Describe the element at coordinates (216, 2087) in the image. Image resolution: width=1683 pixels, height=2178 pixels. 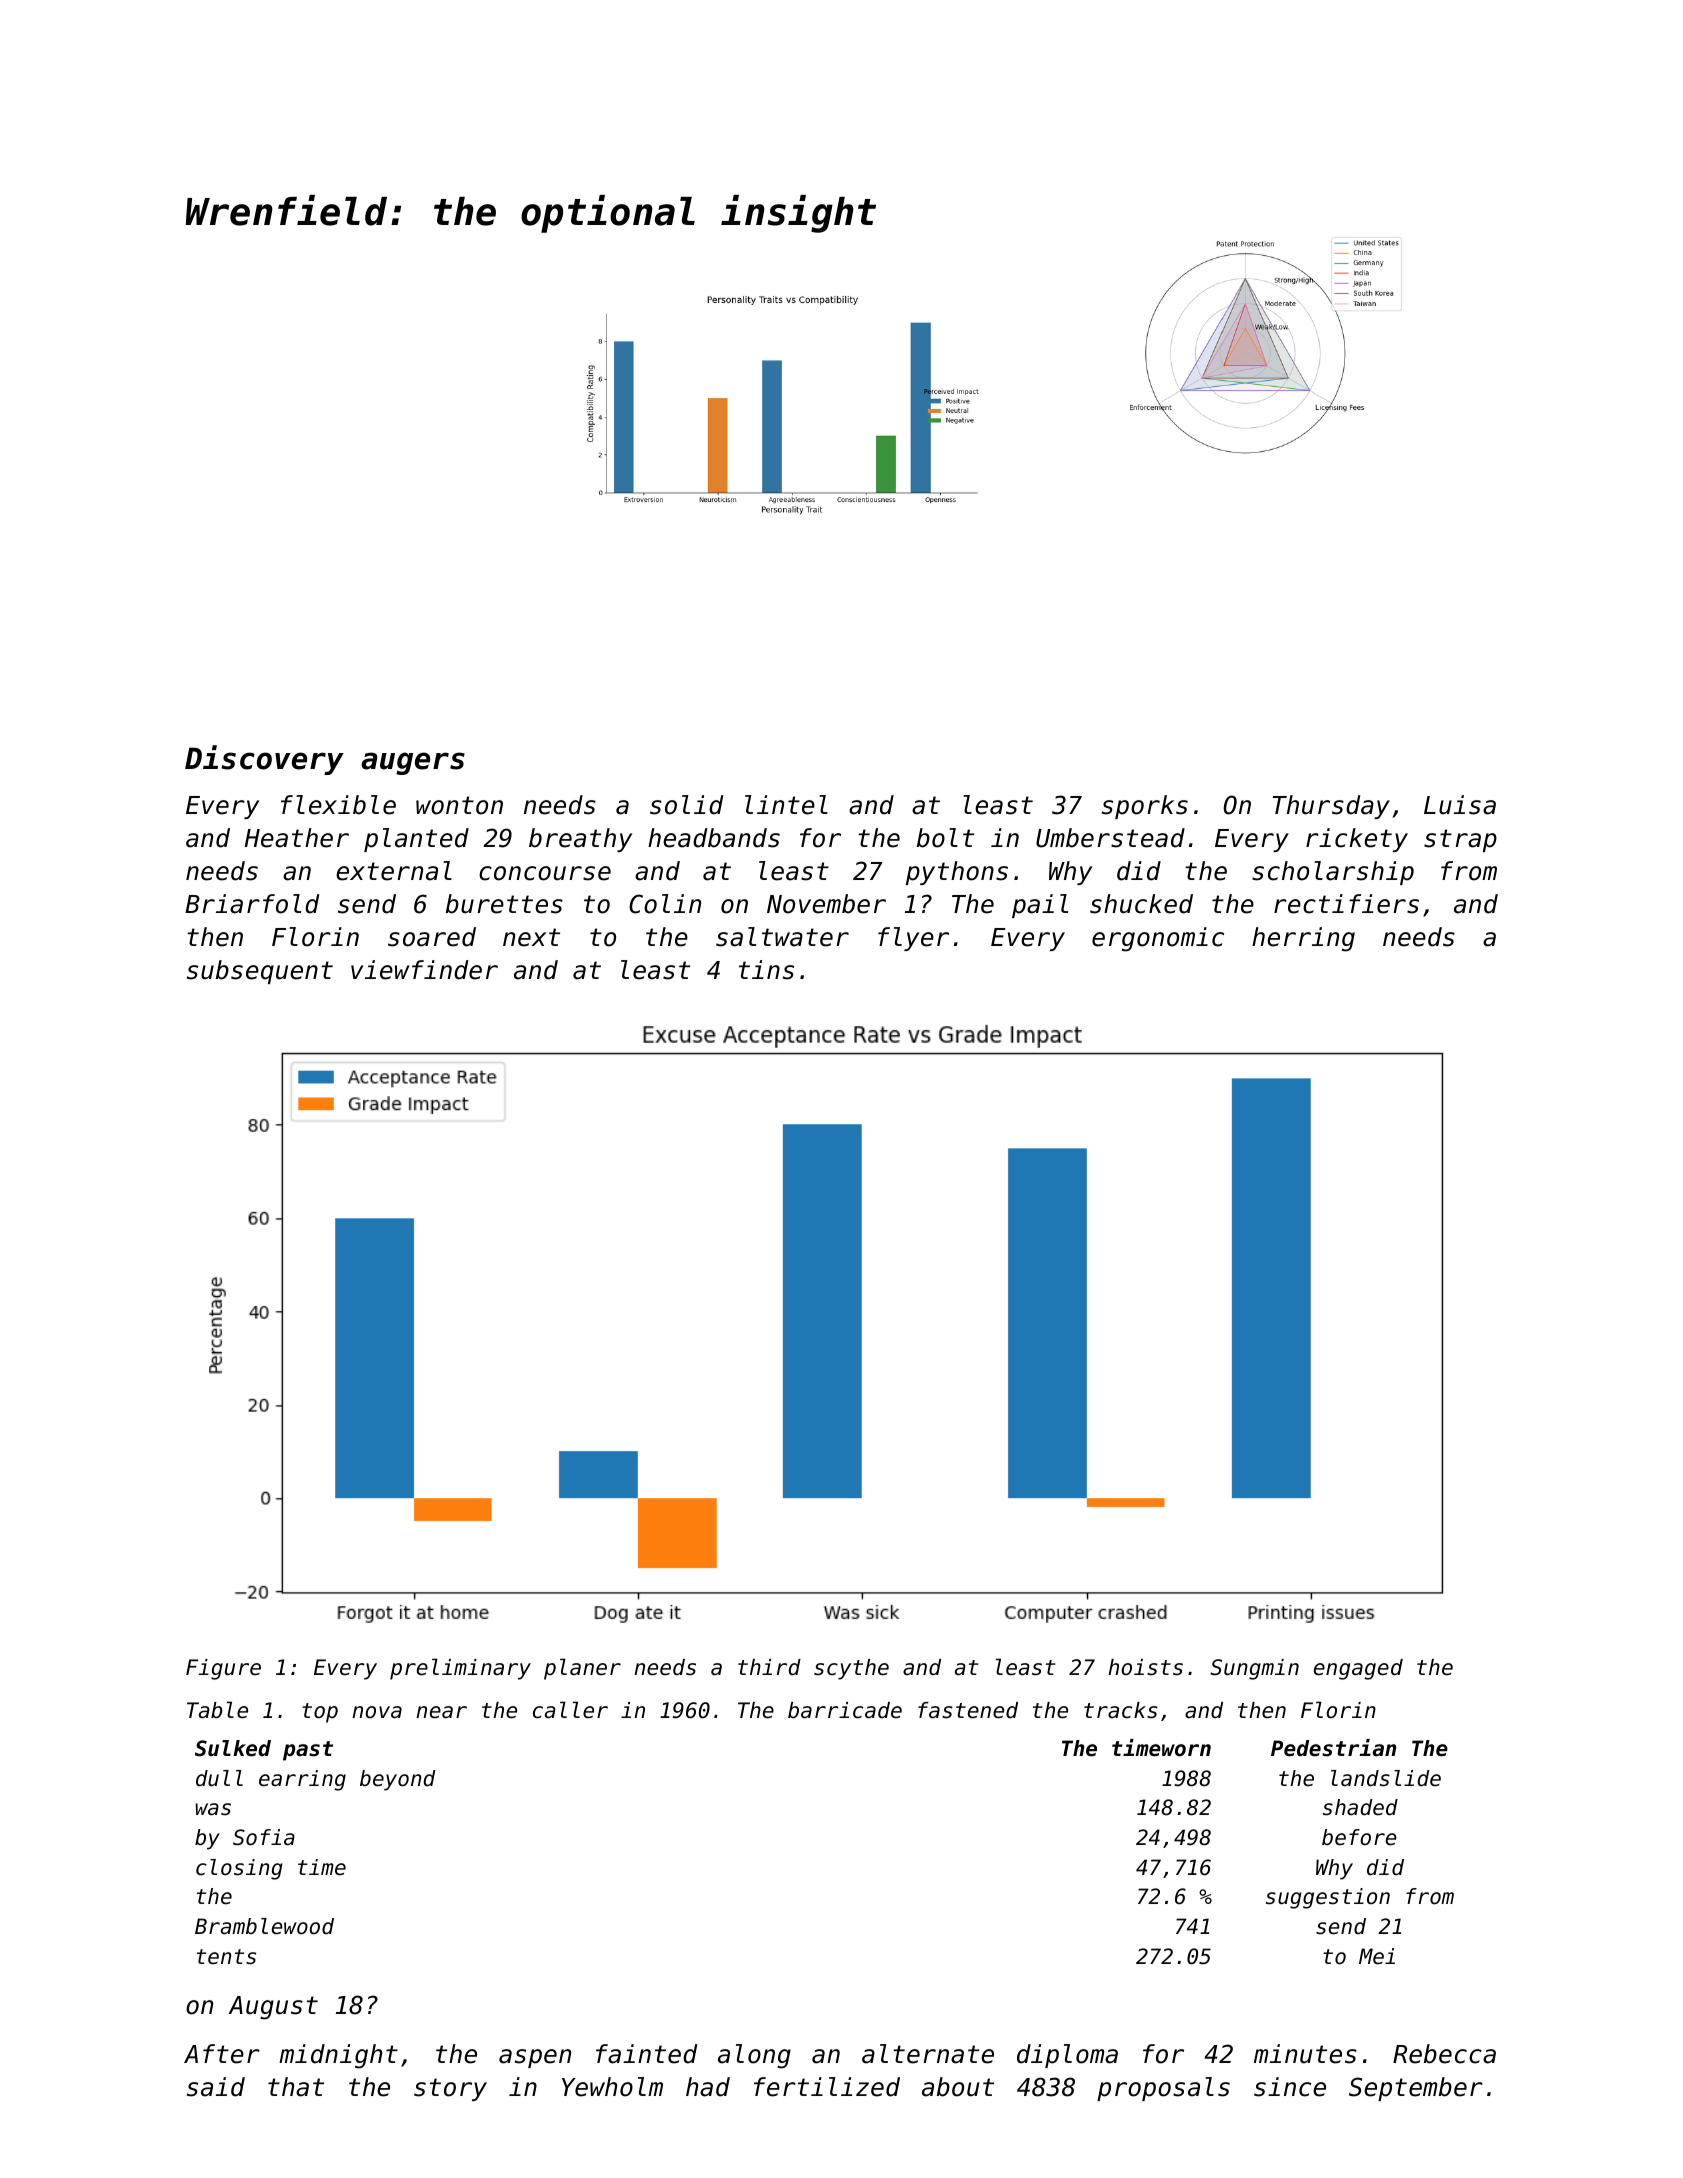
I see `said` at that location.
